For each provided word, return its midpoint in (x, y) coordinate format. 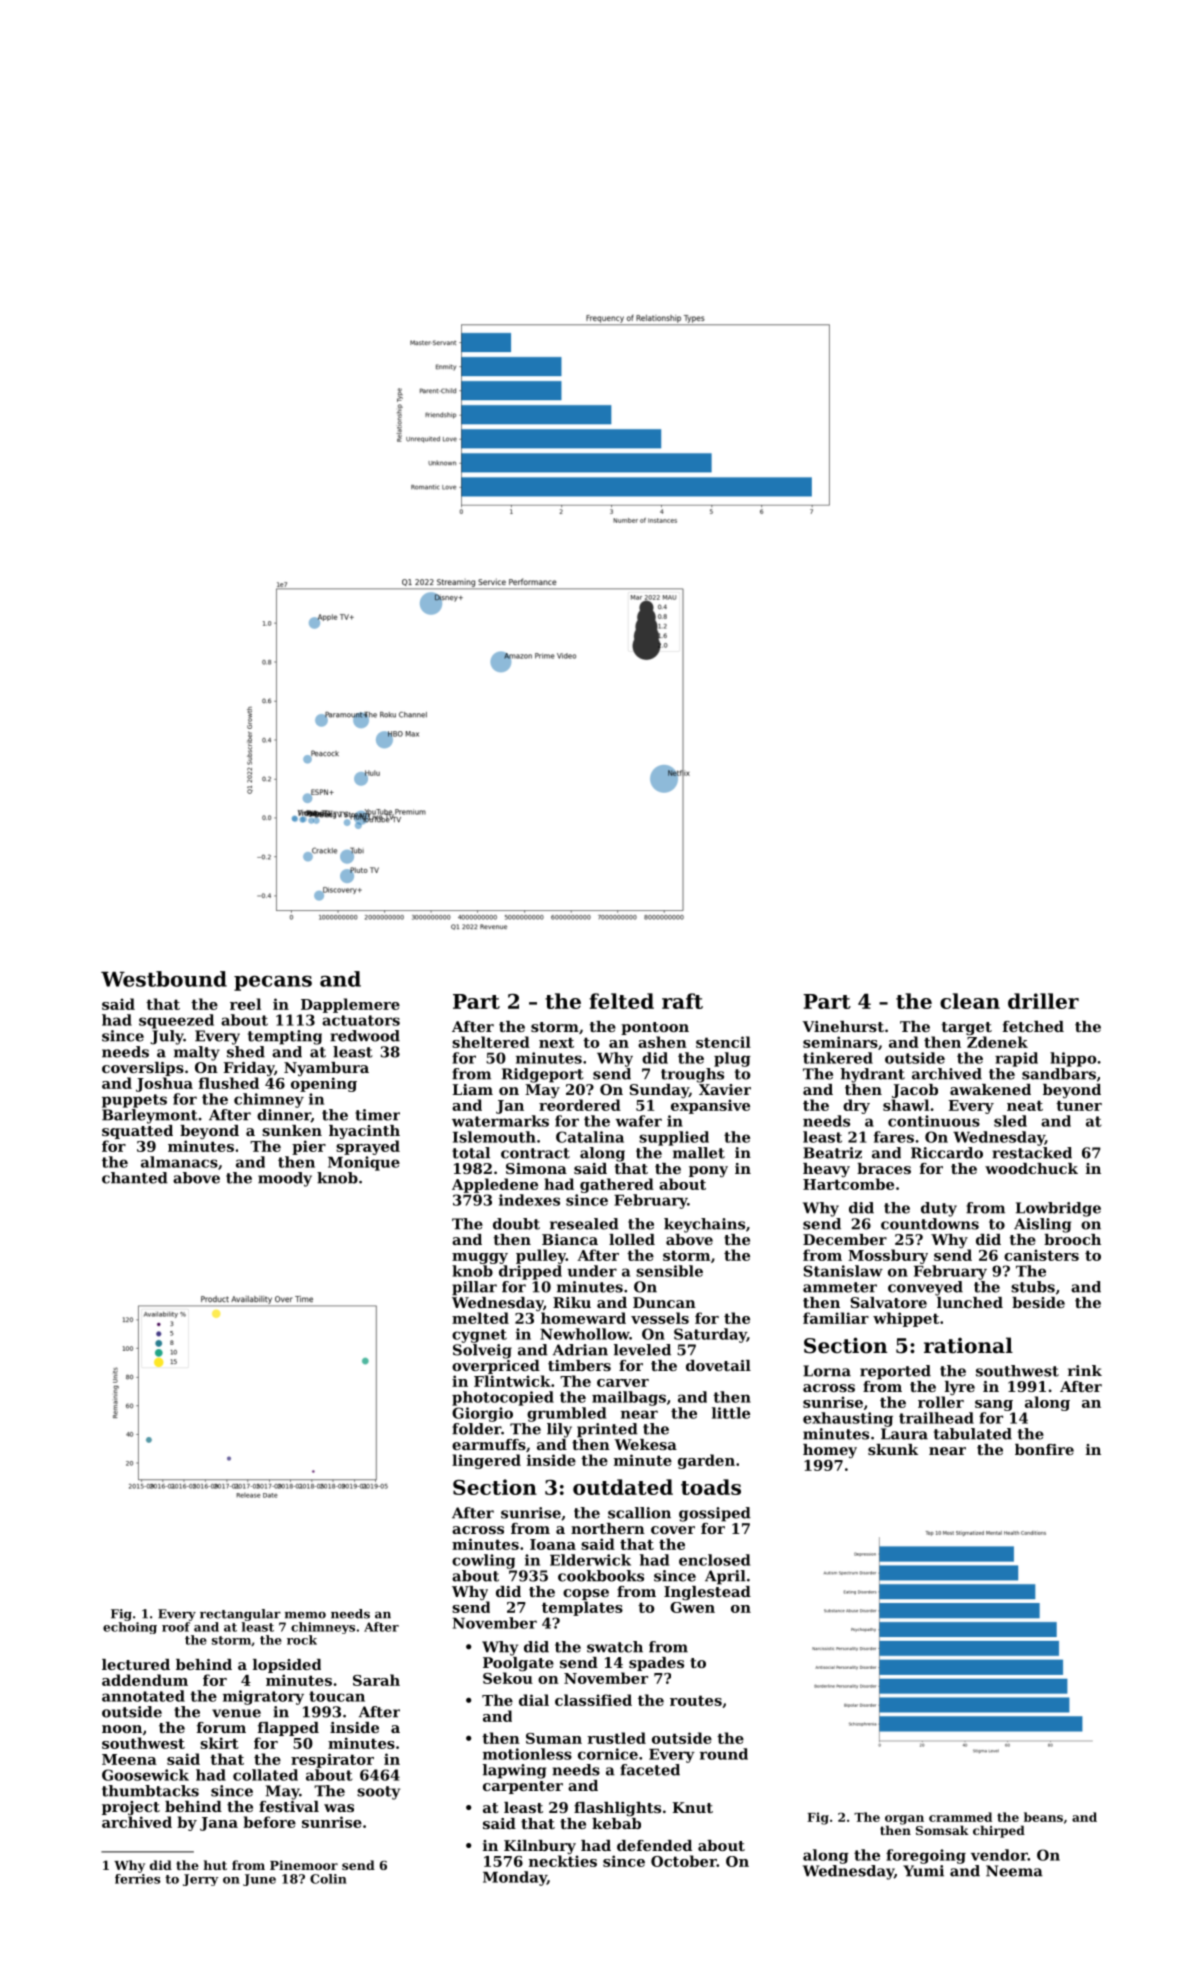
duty (939, 1209)
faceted (650, 1770)
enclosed (714, 1560)
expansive (710, 1106)
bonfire (1044, 1449)
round (724, 1754)
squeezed (176, 1021)
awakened (990, 1089)
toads (711, 1487)
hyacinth (364, 1132)
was (339, 1808)
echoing (130, 1628)
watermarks (500, 1121)
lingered (486, 1461)
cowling (483, 1561)
